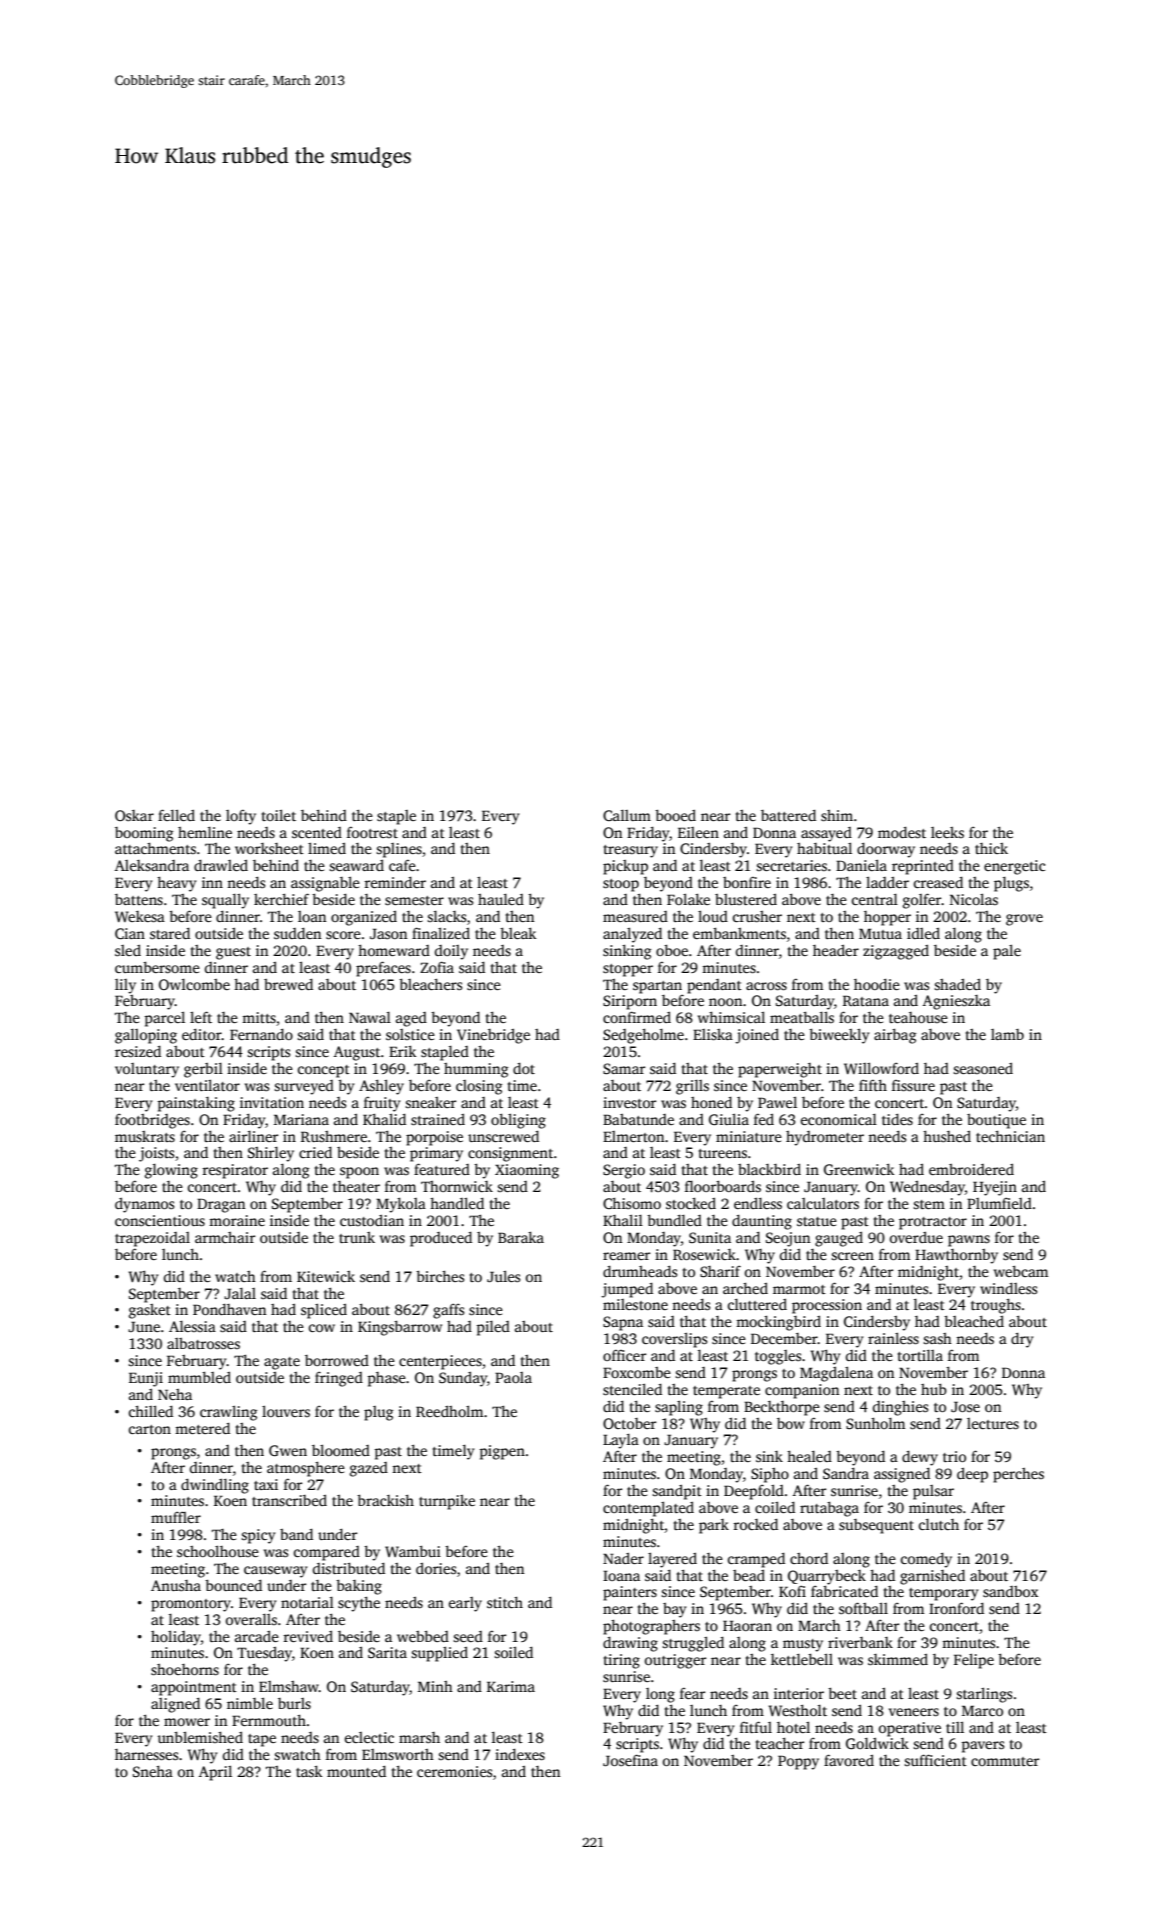  What do you see at coordinates (294, 1703) in the document?
I see `burls` at bounding box center [294, 1703].
